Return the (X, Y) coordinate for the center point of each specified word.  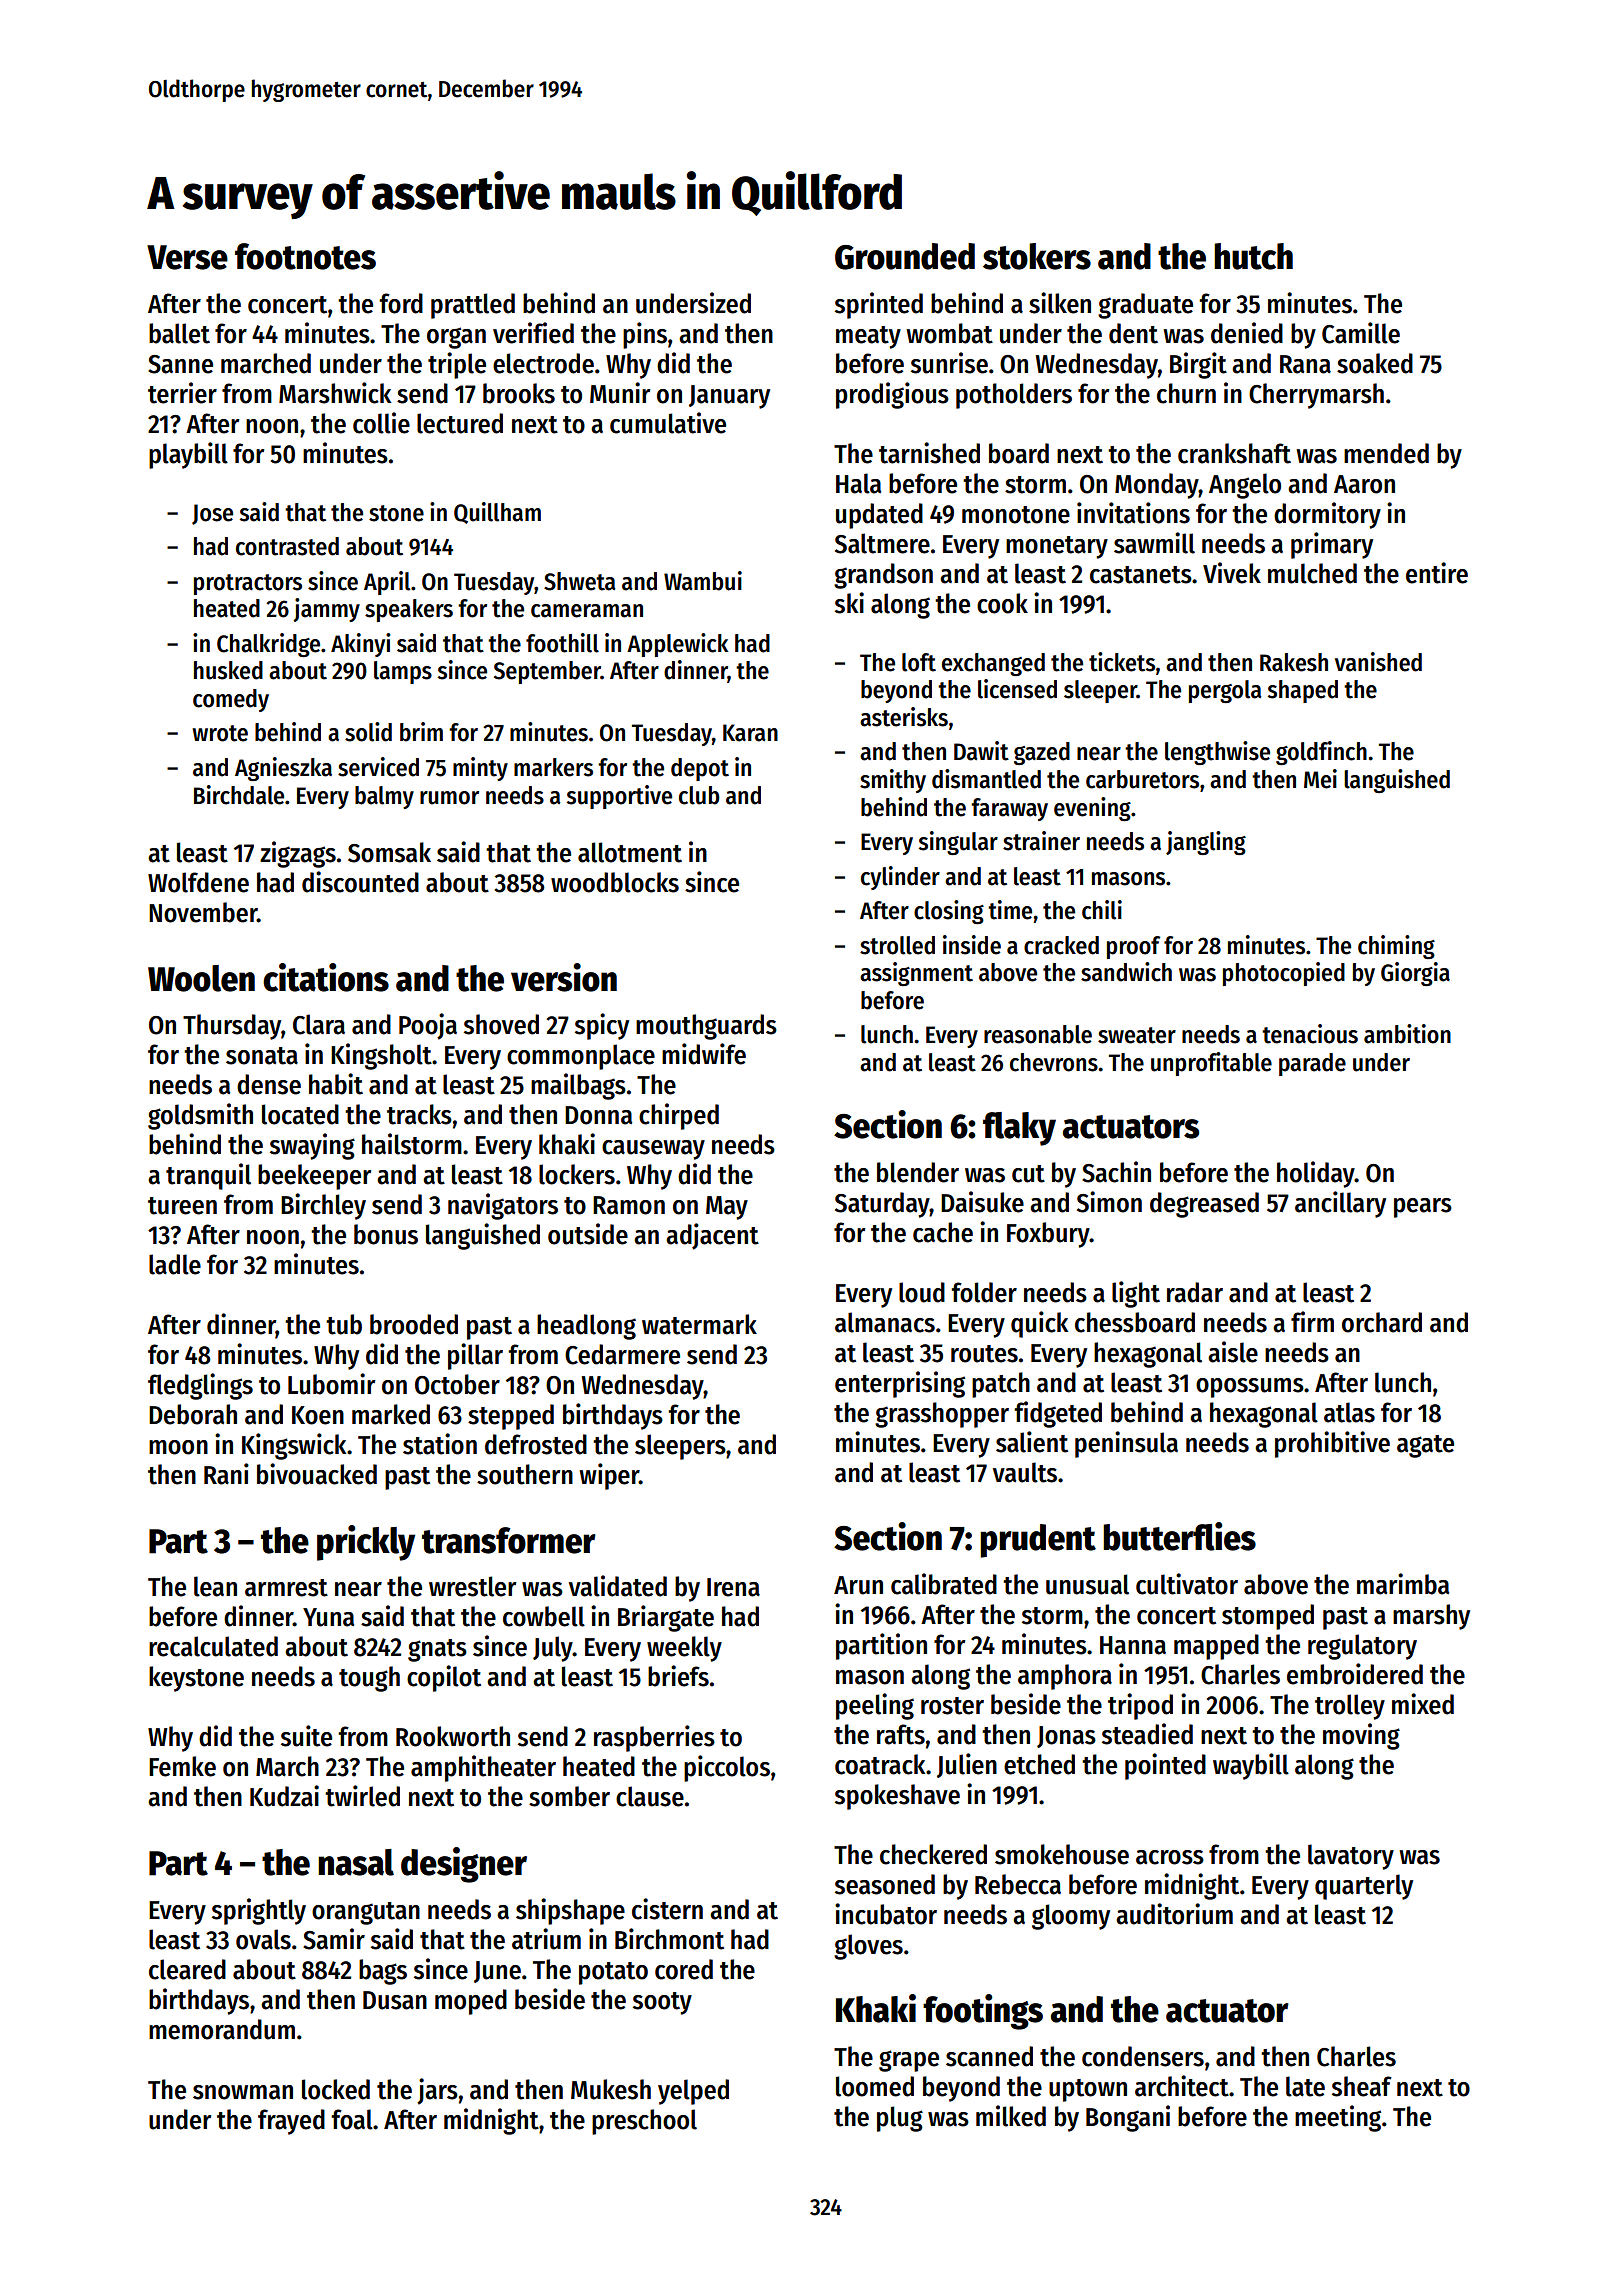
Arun (858, 1585)
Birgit (1198, 365)
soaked (1375, 363)
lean (215, 1586)
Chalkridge (268, 645)
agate (1425, 1446)
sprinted (879, 305)
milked (1011, 2116)
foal (352, 2119)
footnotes (305, 256)
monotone (1016, 515)
